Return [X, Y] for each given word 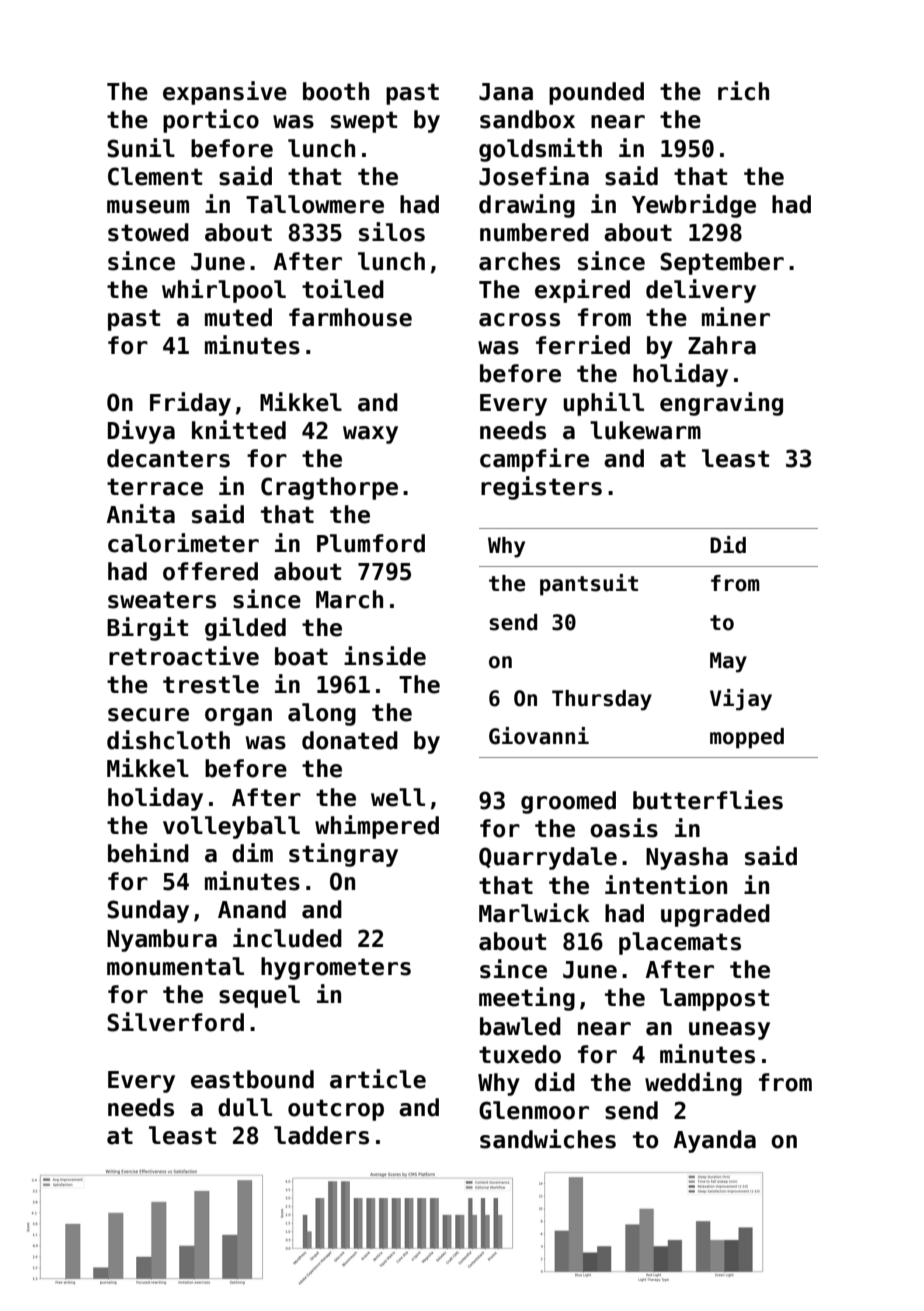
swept [364, 122]
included [287, 938]
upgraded [715, 915]
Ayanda [715, 1141]
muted [238, 317]
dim [252, 853]
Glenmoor [534, 1110]
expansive [225, 93]
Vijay [741, 700]
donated [350, 740]
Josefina [534, 176]
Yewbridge [694, 206]
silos [392, 232]
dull [245, 1107]
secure [148, 715]
